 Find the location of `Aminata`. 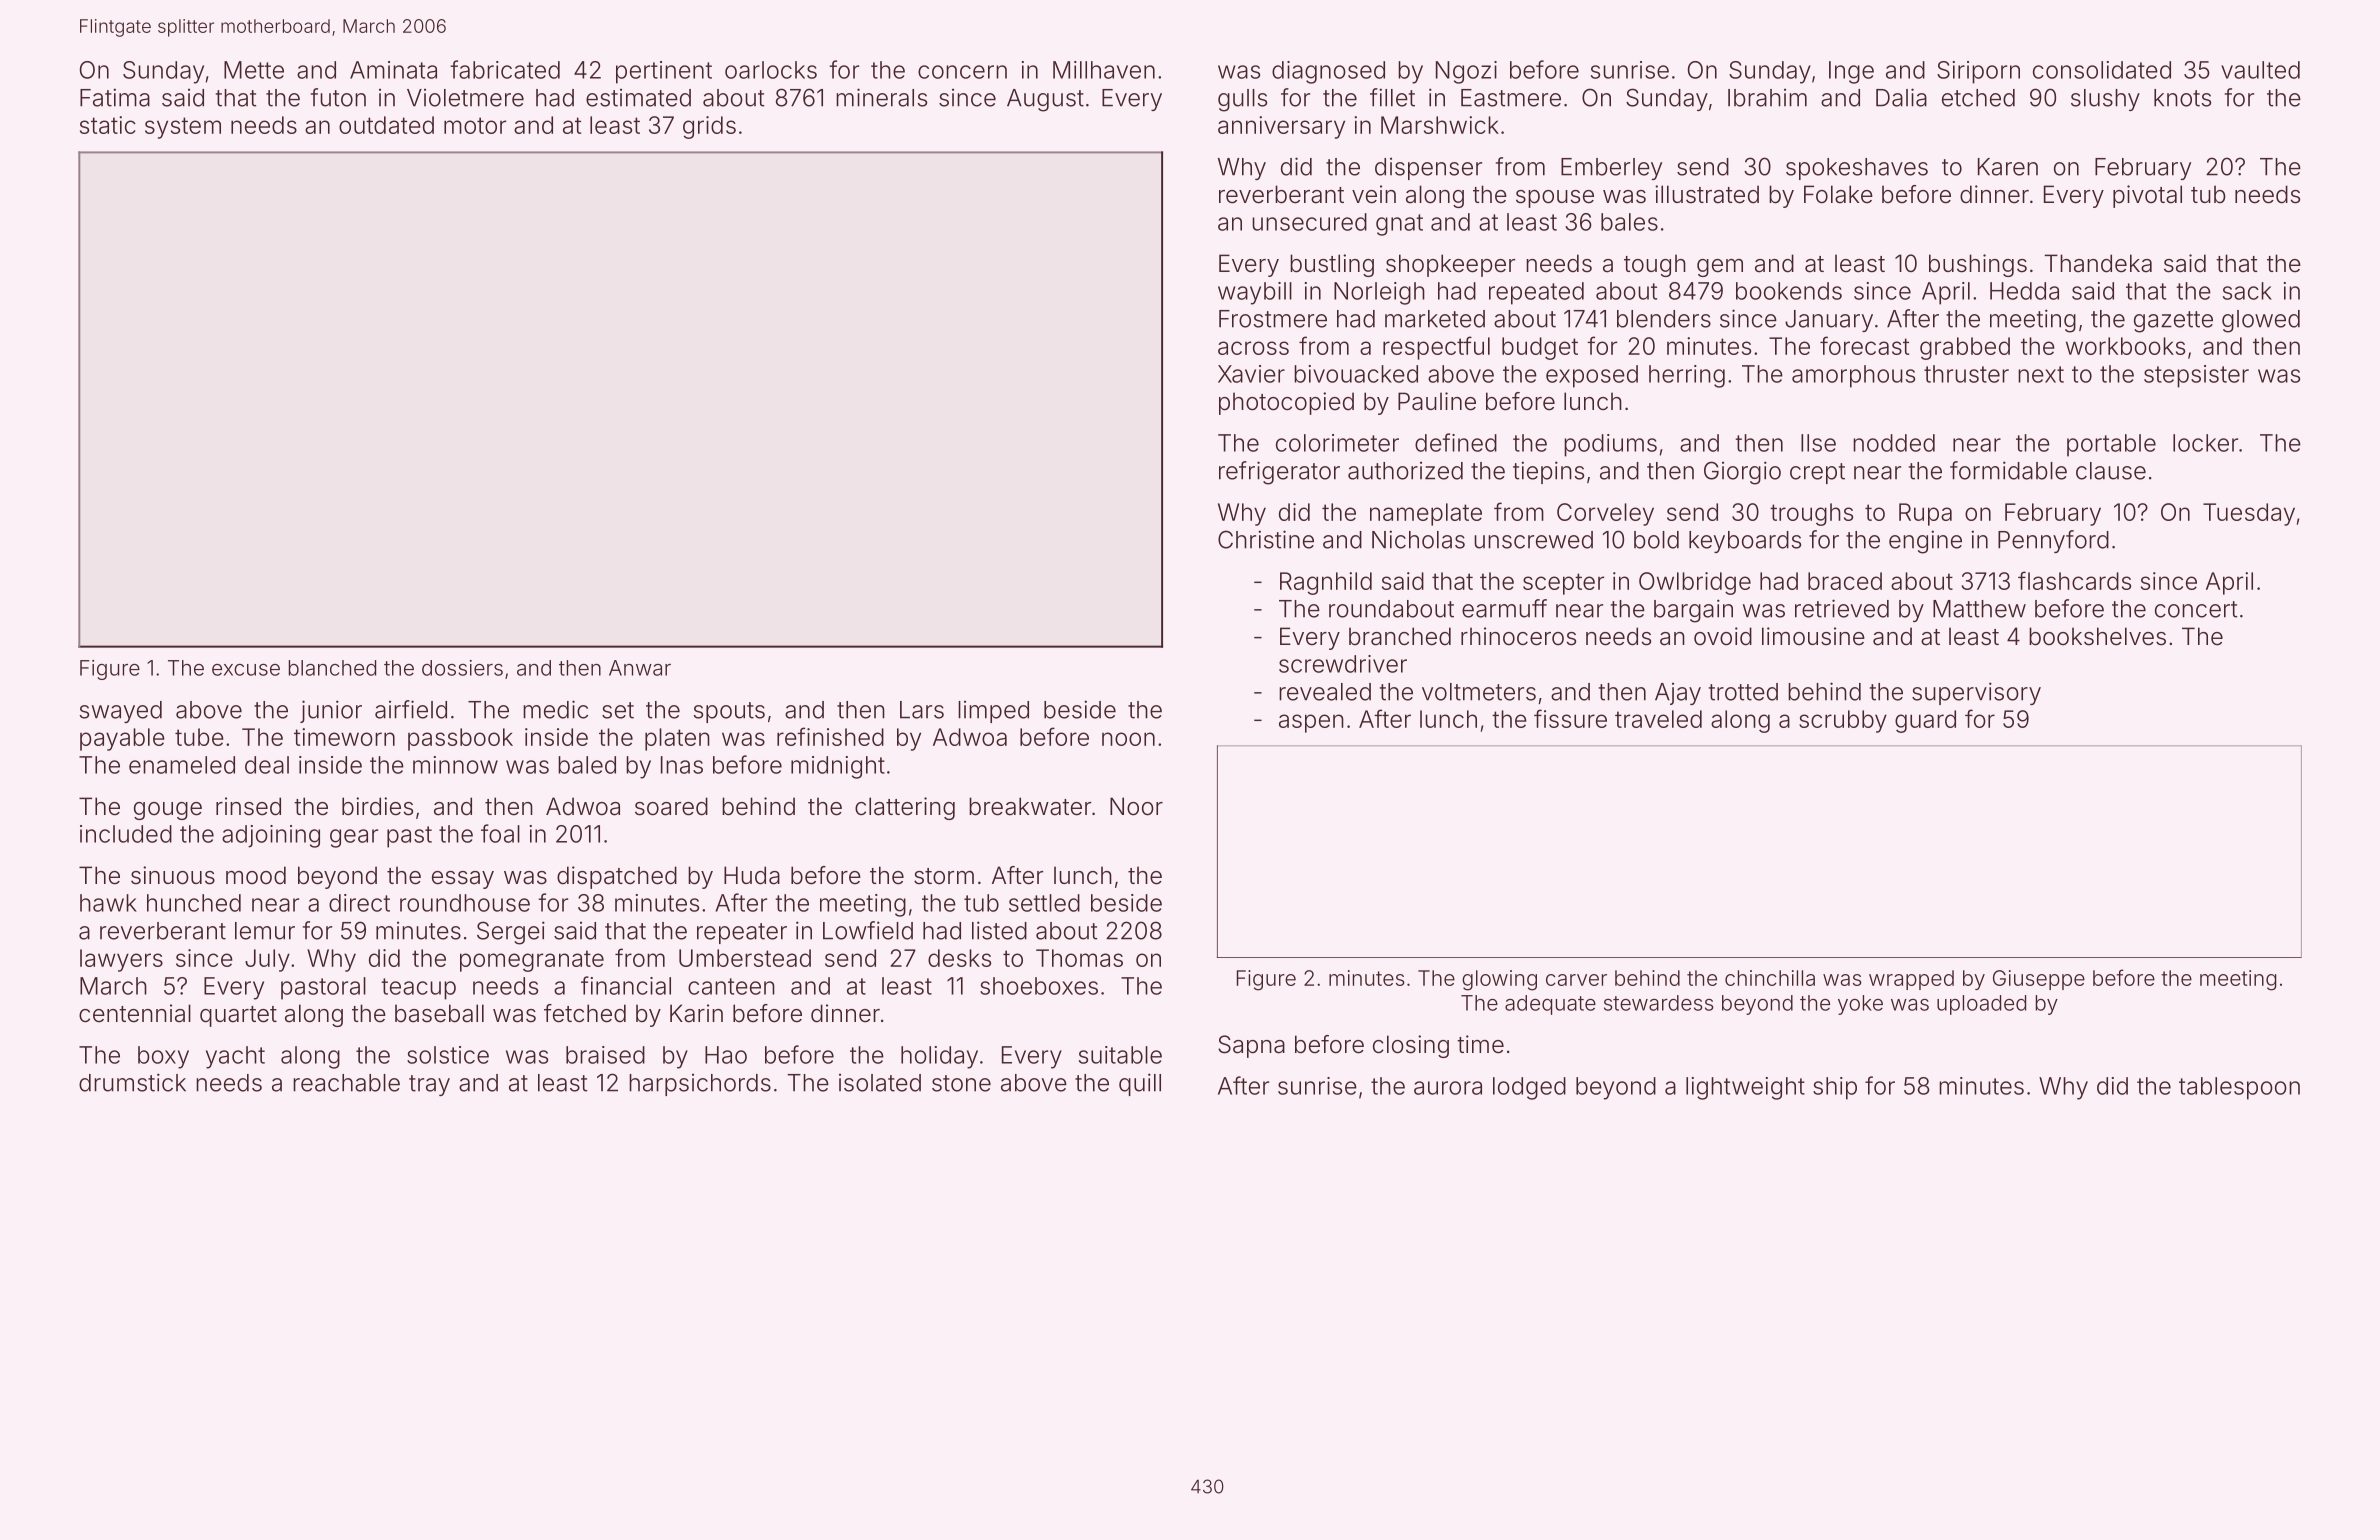

Aminata is located at coordinates (393, 70).
